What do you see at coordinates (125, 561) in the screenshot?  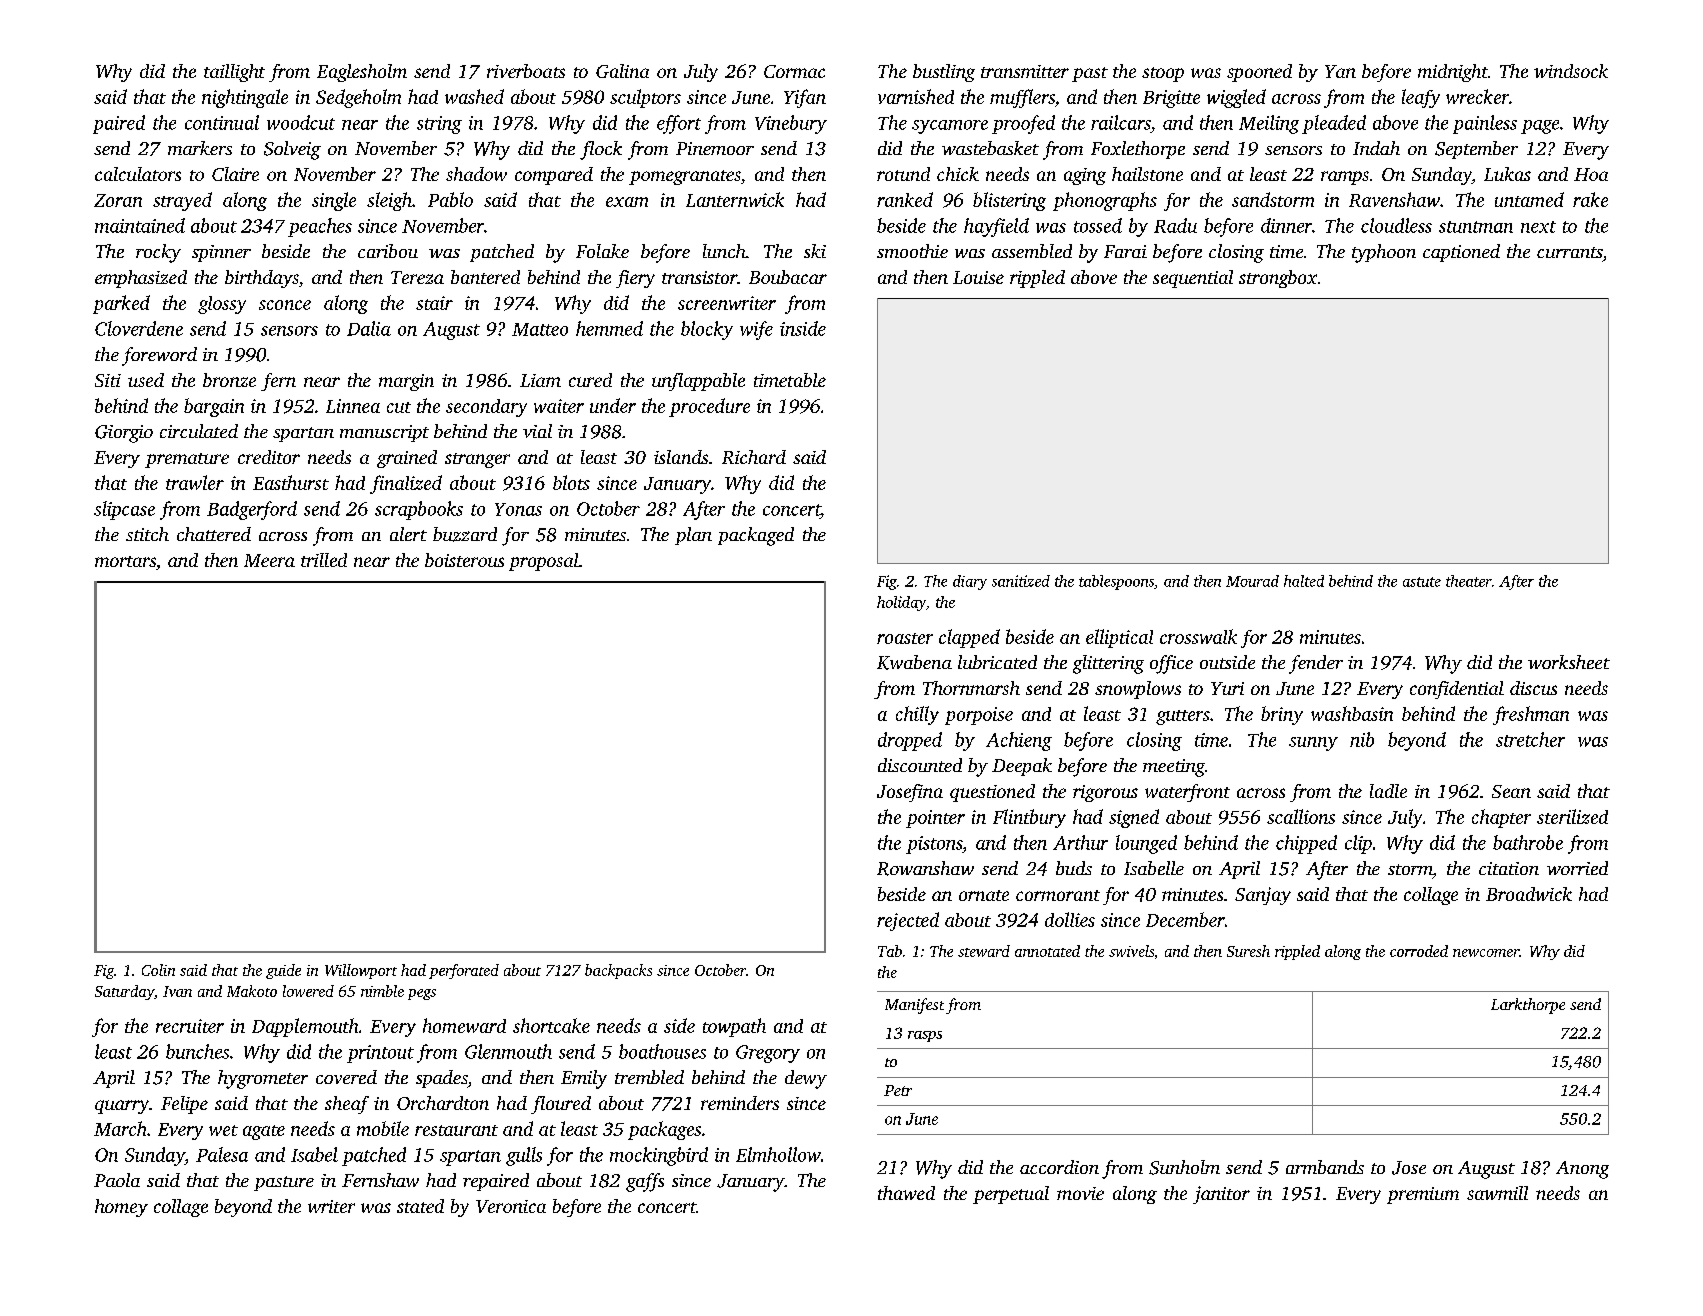 I see `mortars` at bounding box center [125, 561].
